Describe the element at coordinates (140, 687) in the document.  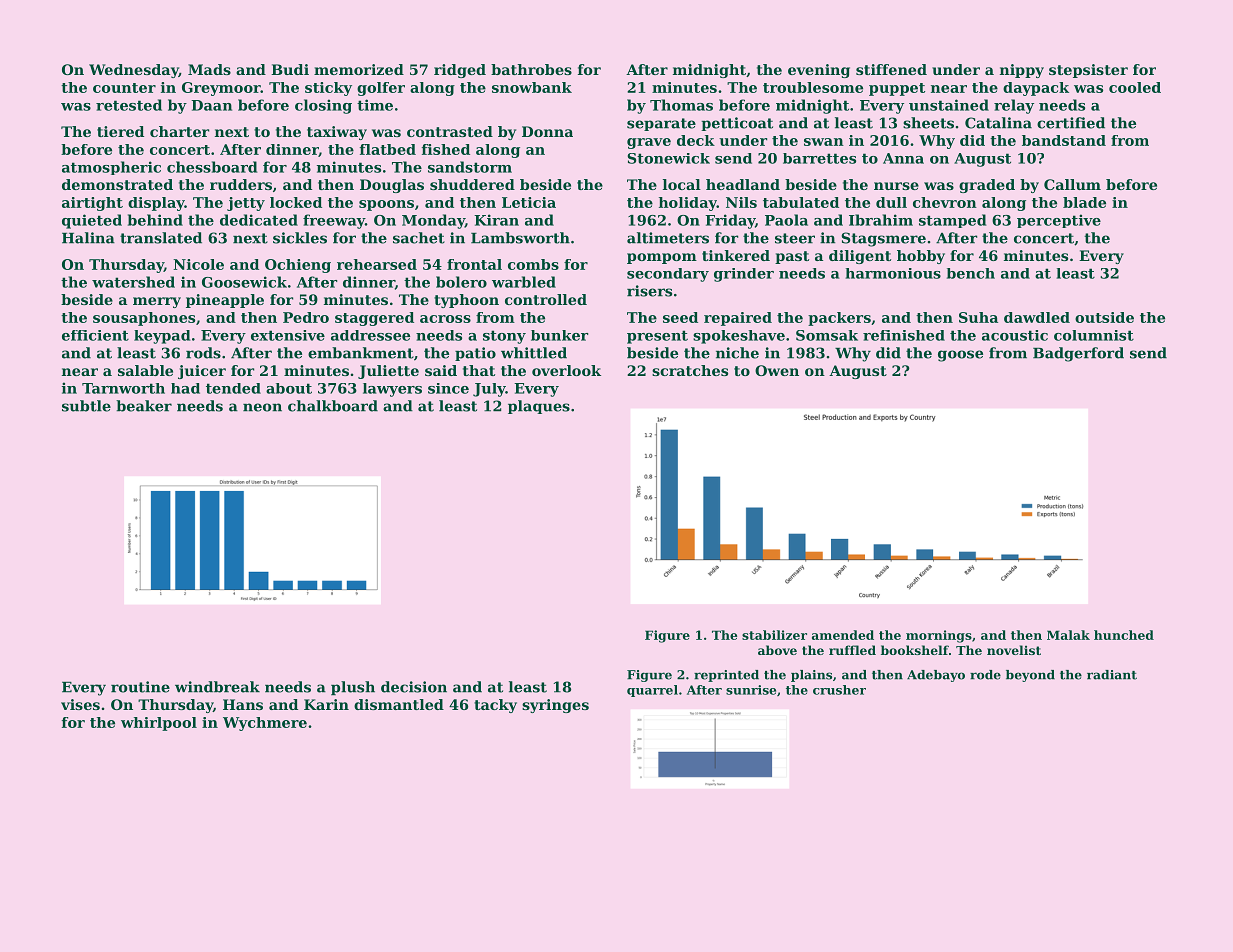
I see `routine` at that location.
